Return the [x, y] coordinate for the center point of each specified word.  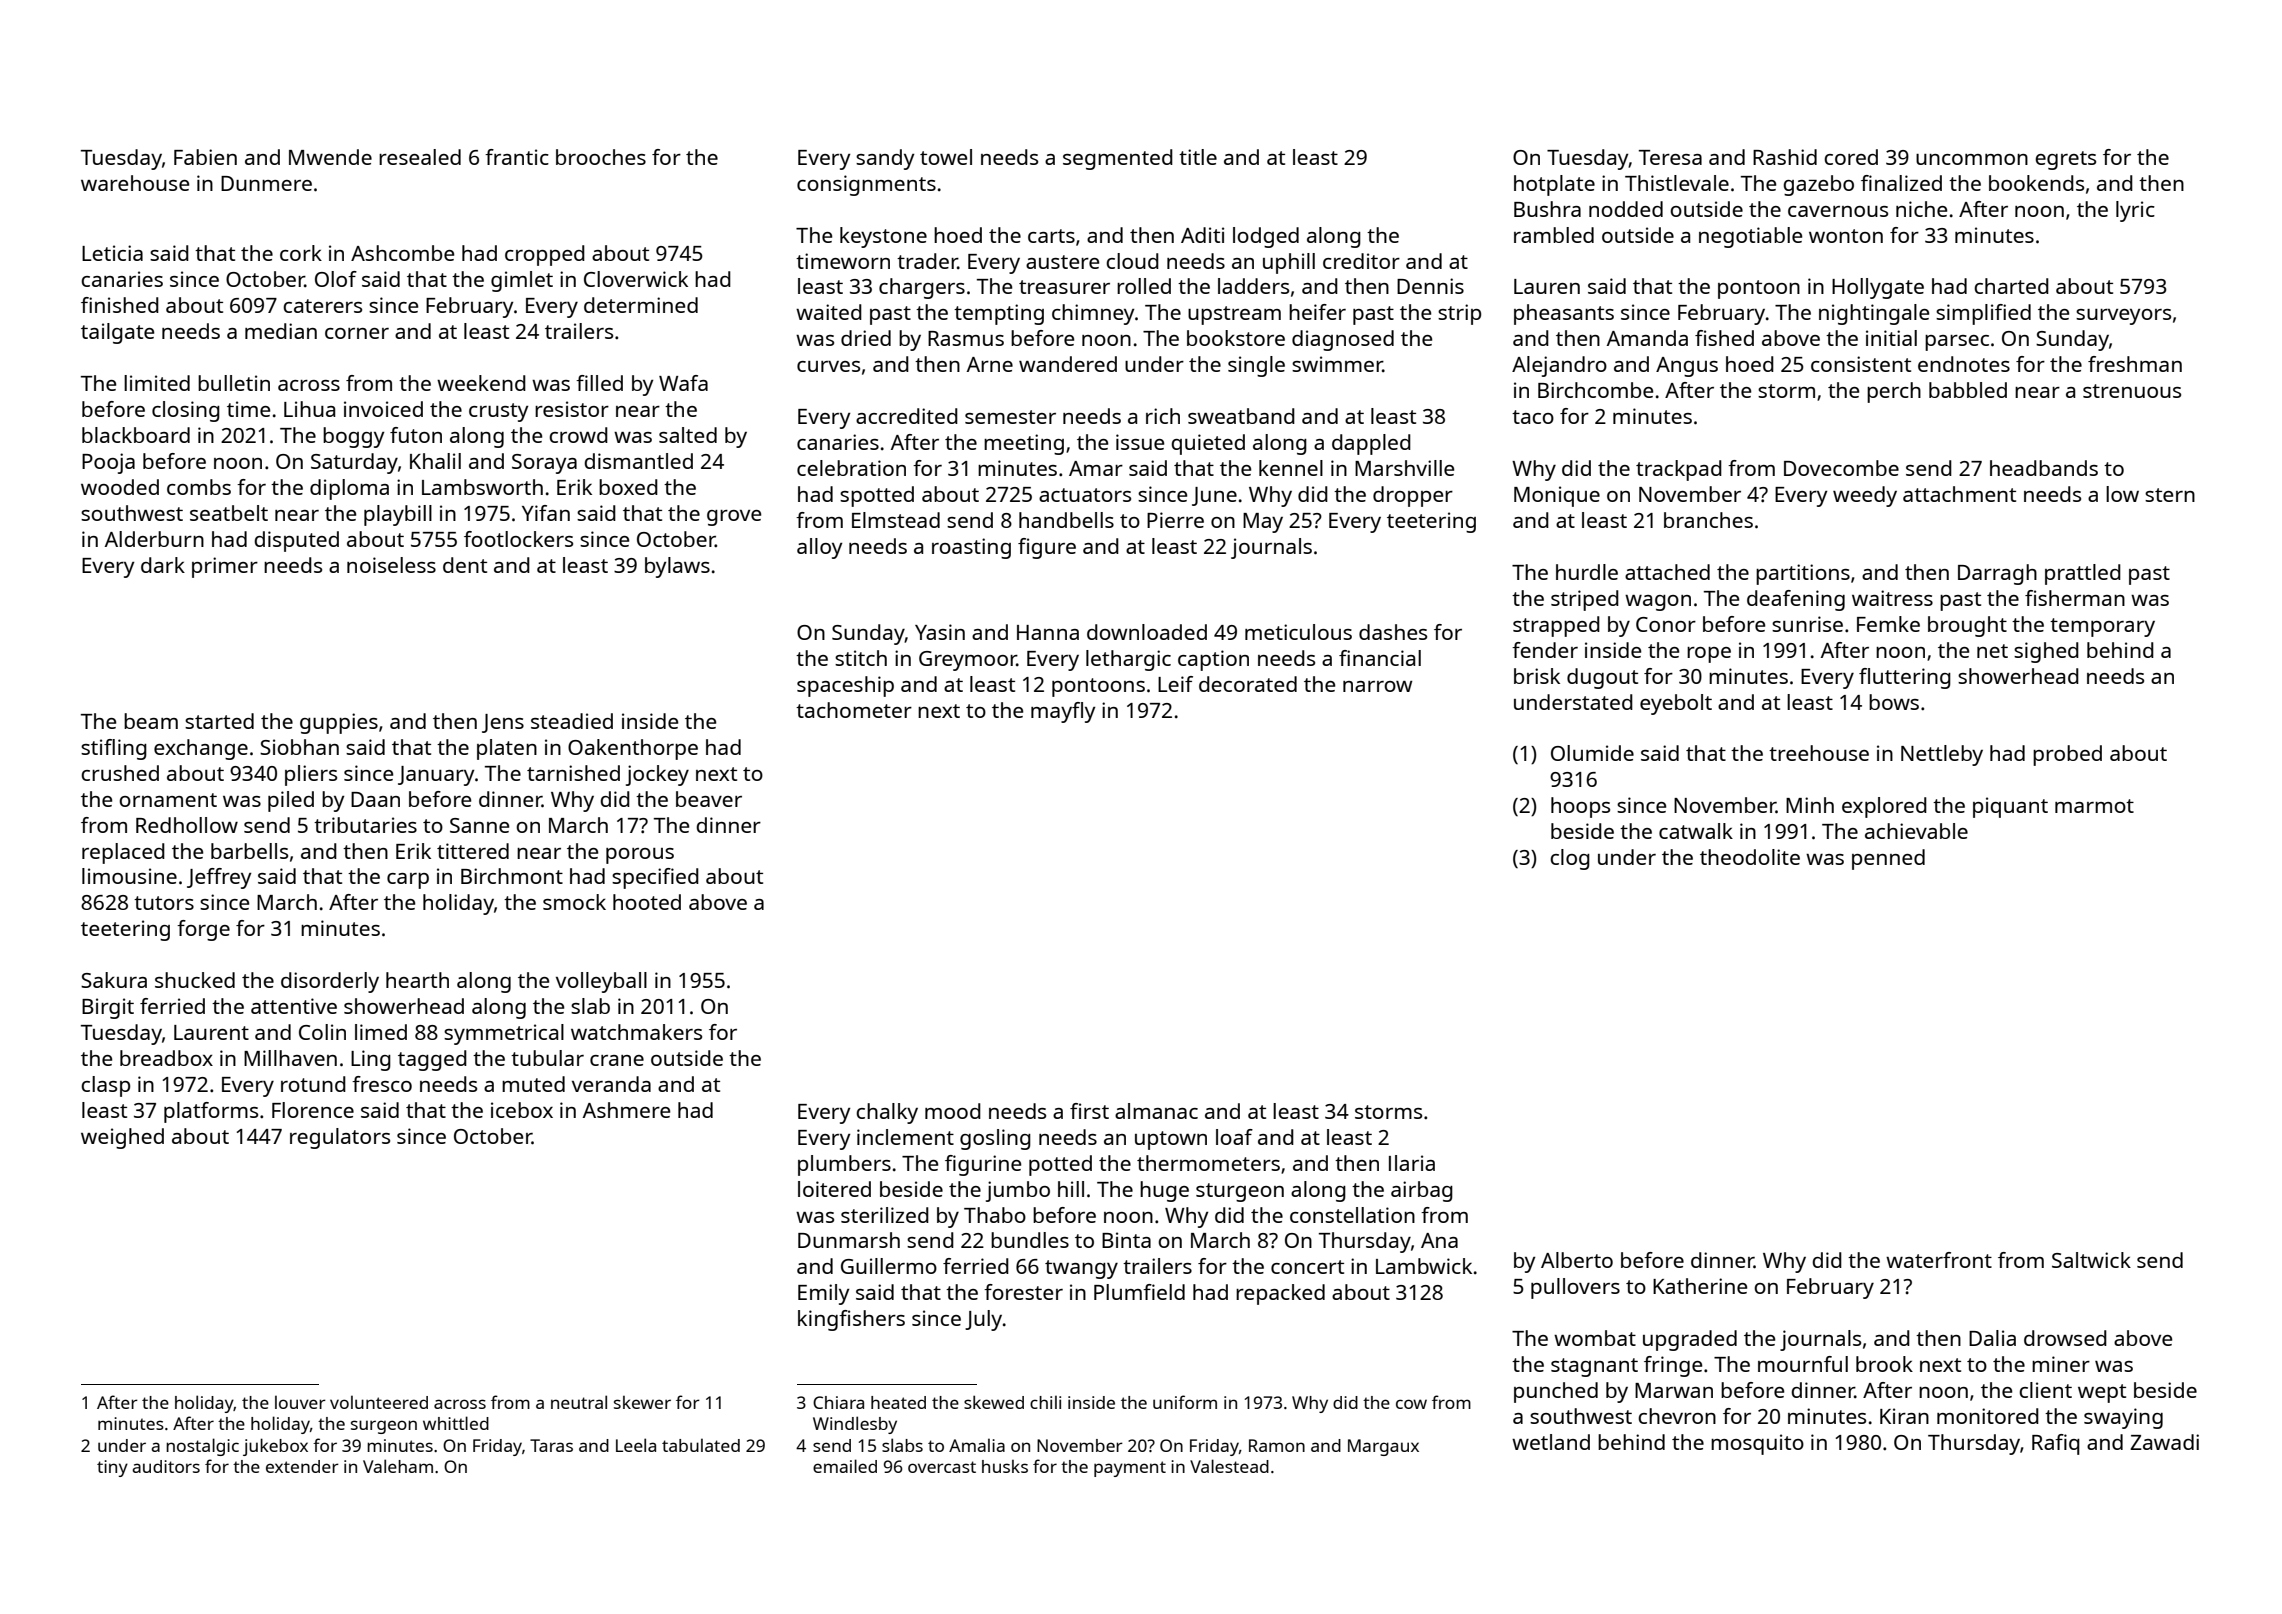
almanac [1156, 1111]
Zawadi [2164, 1442]
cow [1411, 1404]
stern [2170, 495]
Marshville [1404, 468]
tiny [112, 1468]
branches [1708, 520]
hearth [417, 980]
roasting [971, 548]
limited [157, 383]
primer [225, 567]
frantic [517, 157]
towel [946, 157]
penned [1888, 859]
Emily [824, 1294]
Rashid [1785, 157]
